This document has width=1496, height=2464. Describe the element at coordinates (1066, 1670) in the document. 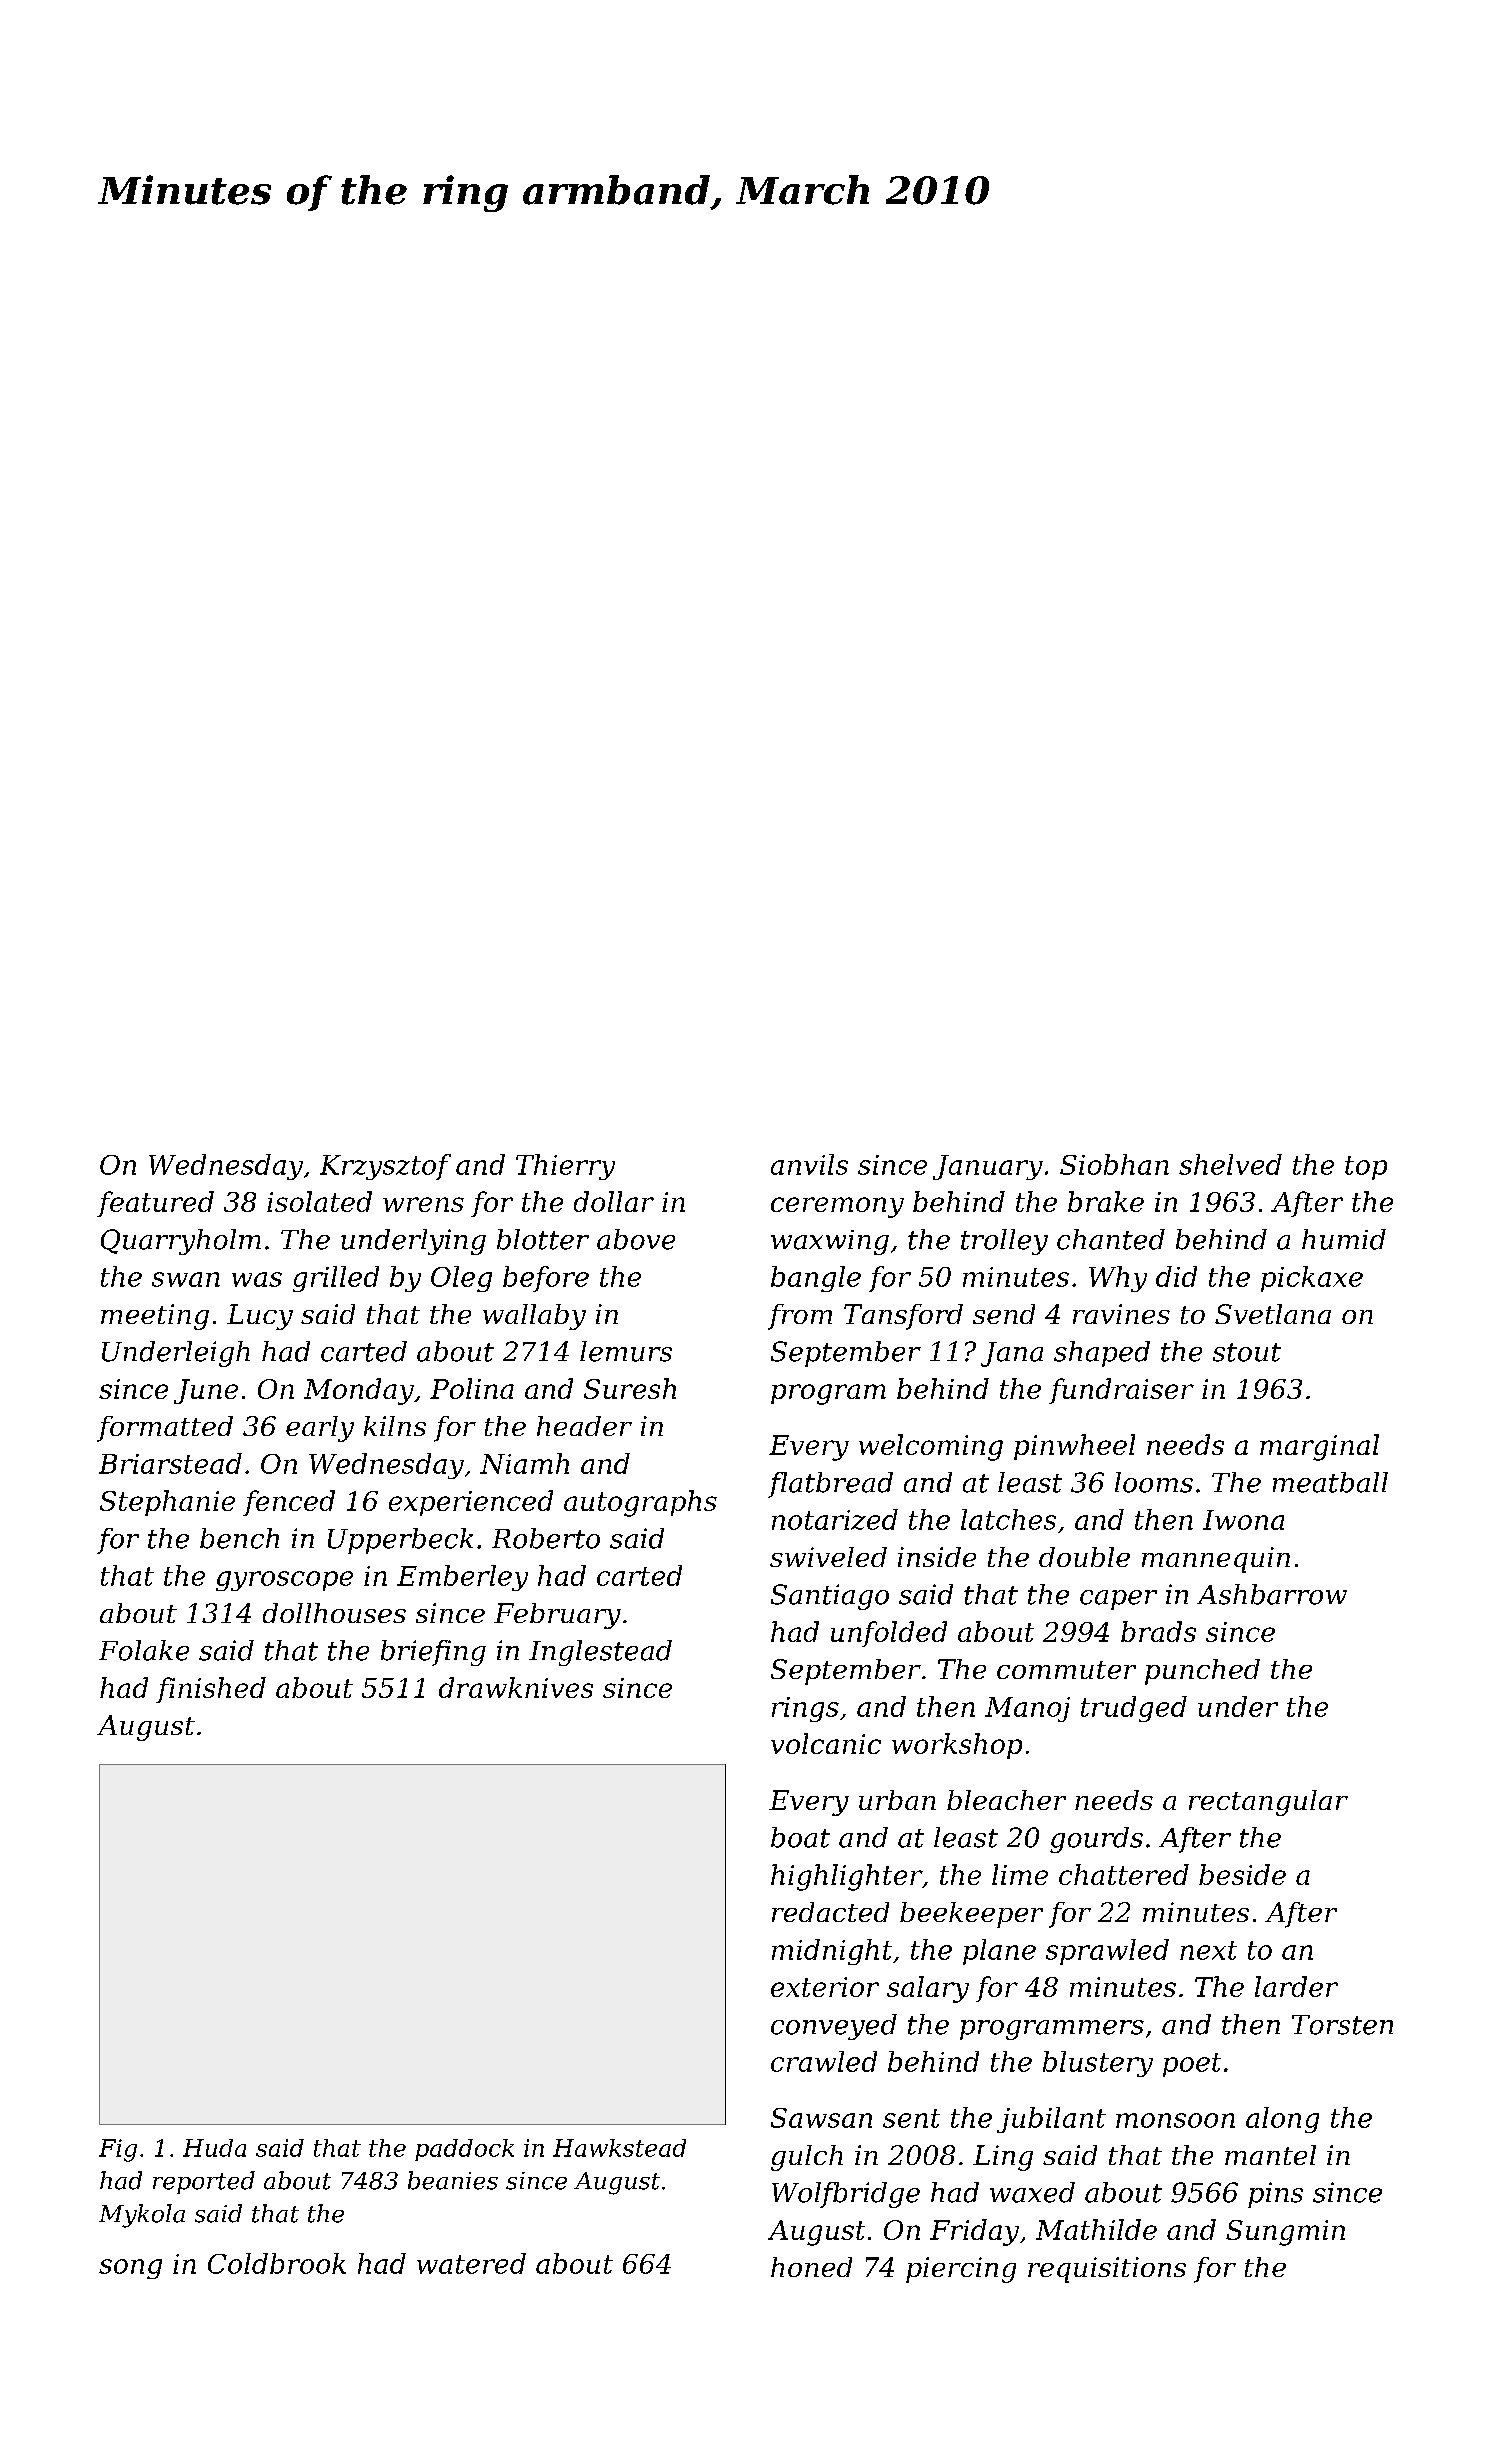

I see `commuter` at that location.
